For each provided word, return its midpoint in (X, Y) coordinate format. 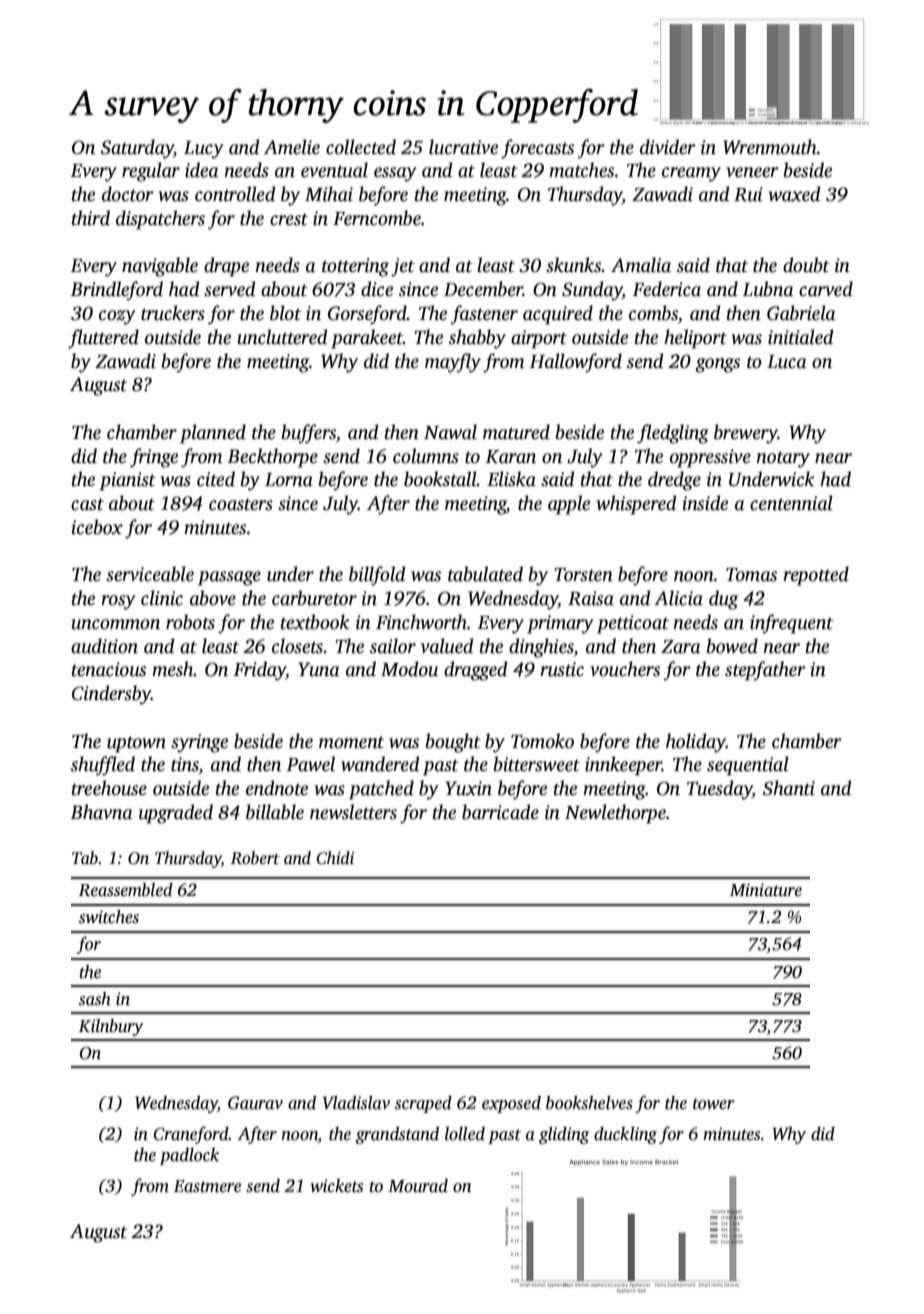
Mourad (418, 1186)
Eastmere (207, 1186)
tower (714, 1104)
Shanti (789, 788)
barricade (500, 812)
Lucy (204, 150)
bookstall (440, 479)
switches (109, 917)
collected (361, 147)
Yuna (319, 669)
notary (783, 459)
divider (668, 147)
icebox (97, 527)
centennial (791, 503)
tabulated (485, 574)
